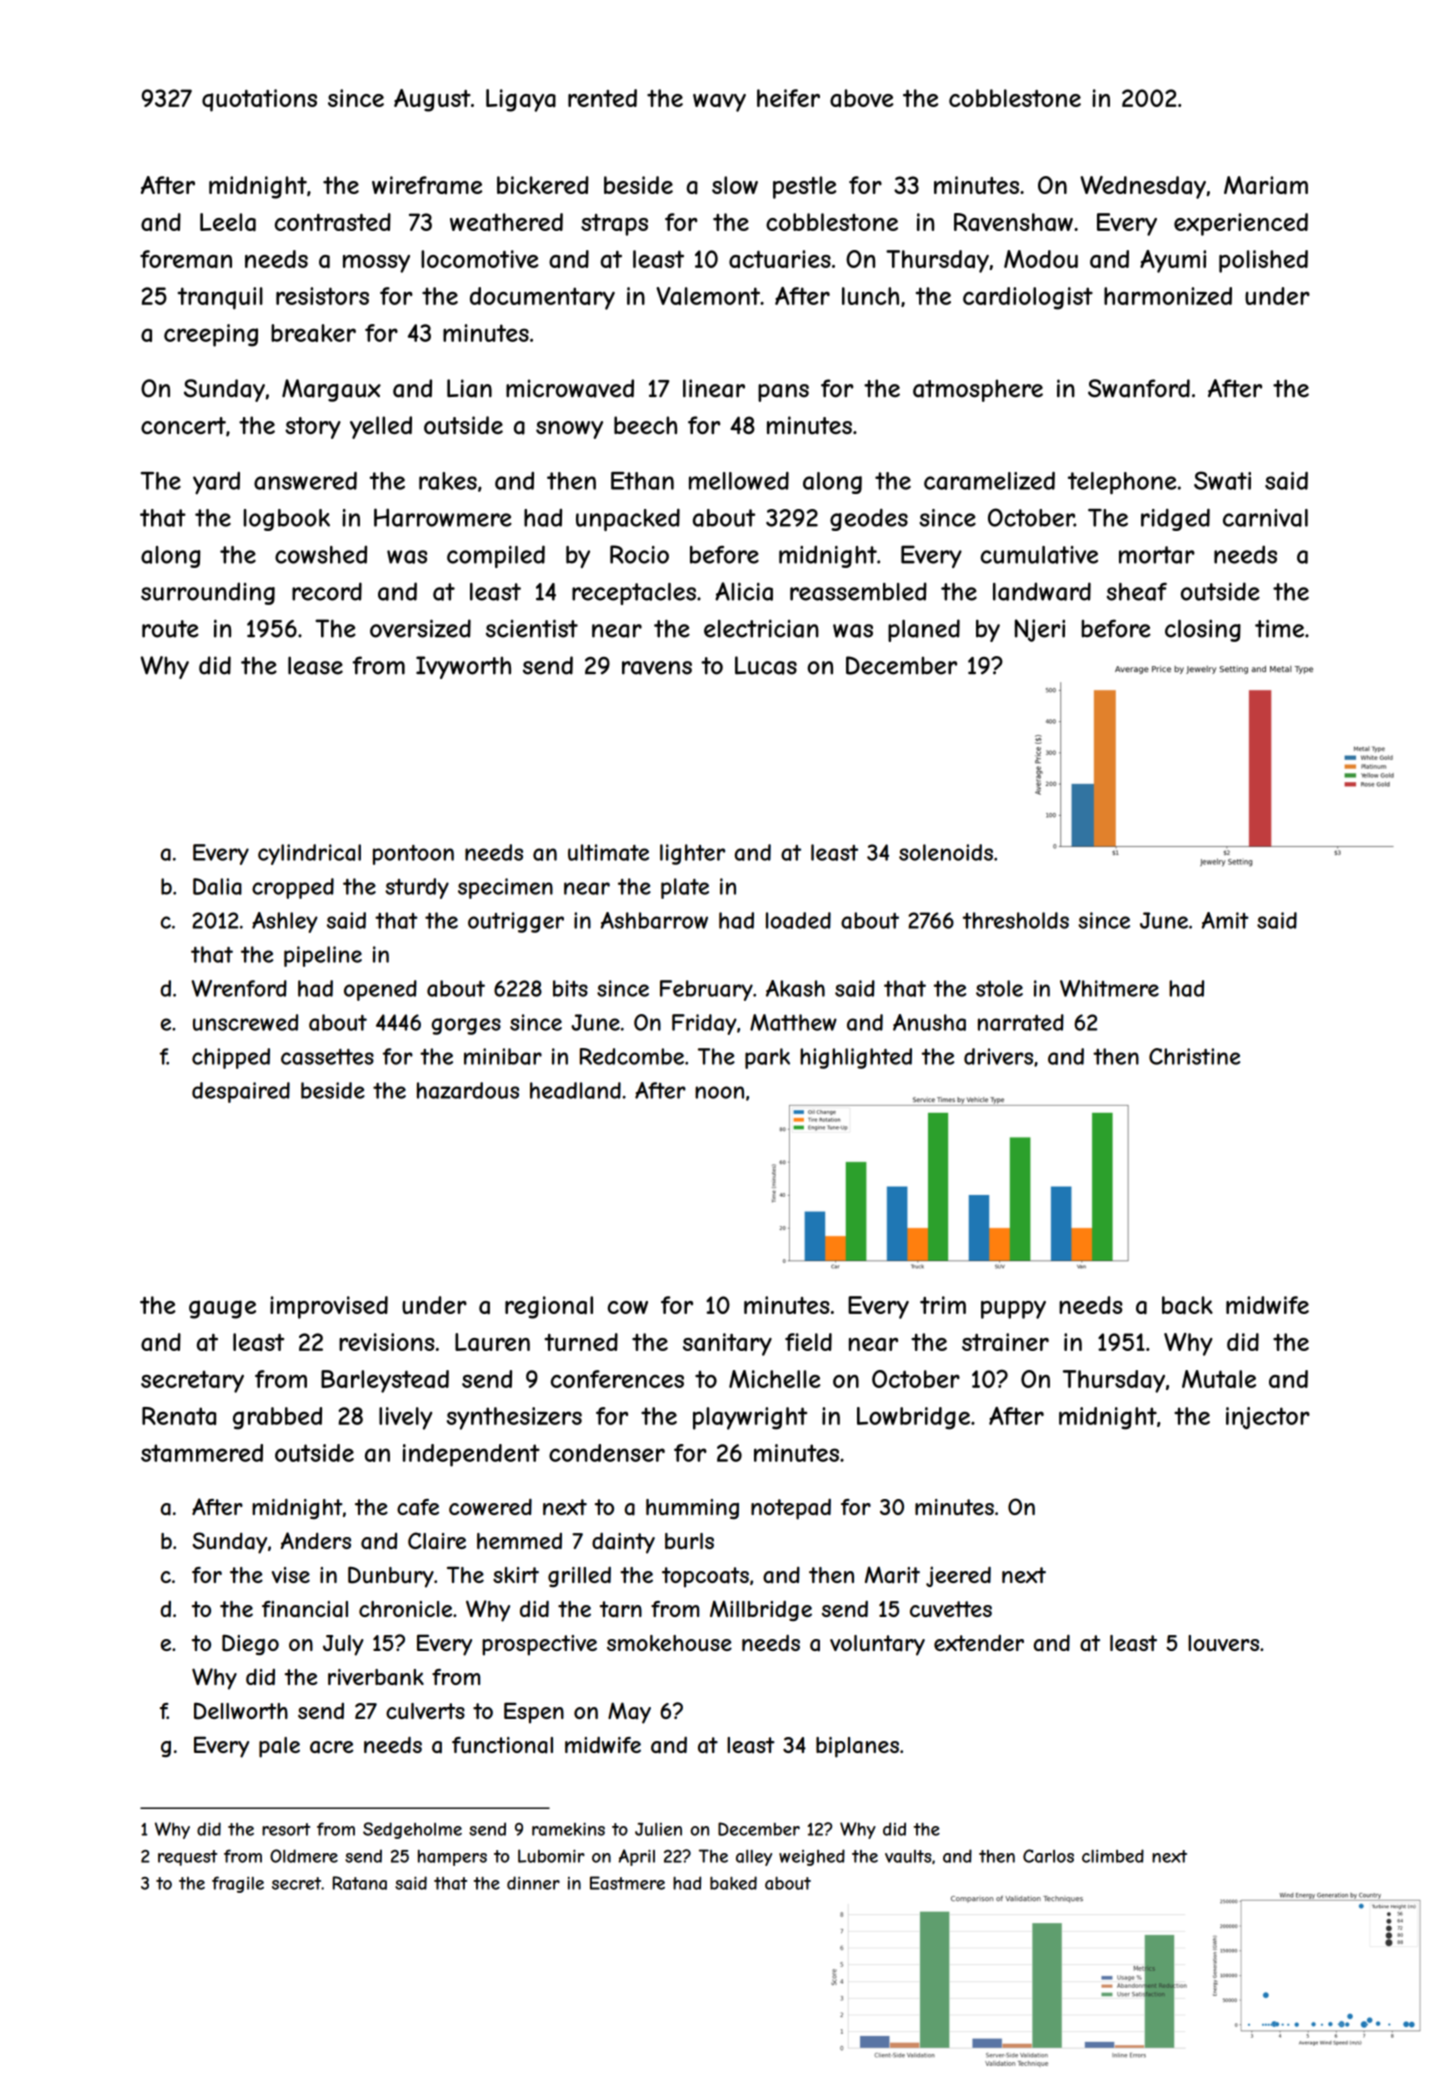 The height and width of the screenshot is (2100, 1450). What do you see at coordinates (327, 591) in the screenshot?
I see `record` at bounding box center [327, 591].
